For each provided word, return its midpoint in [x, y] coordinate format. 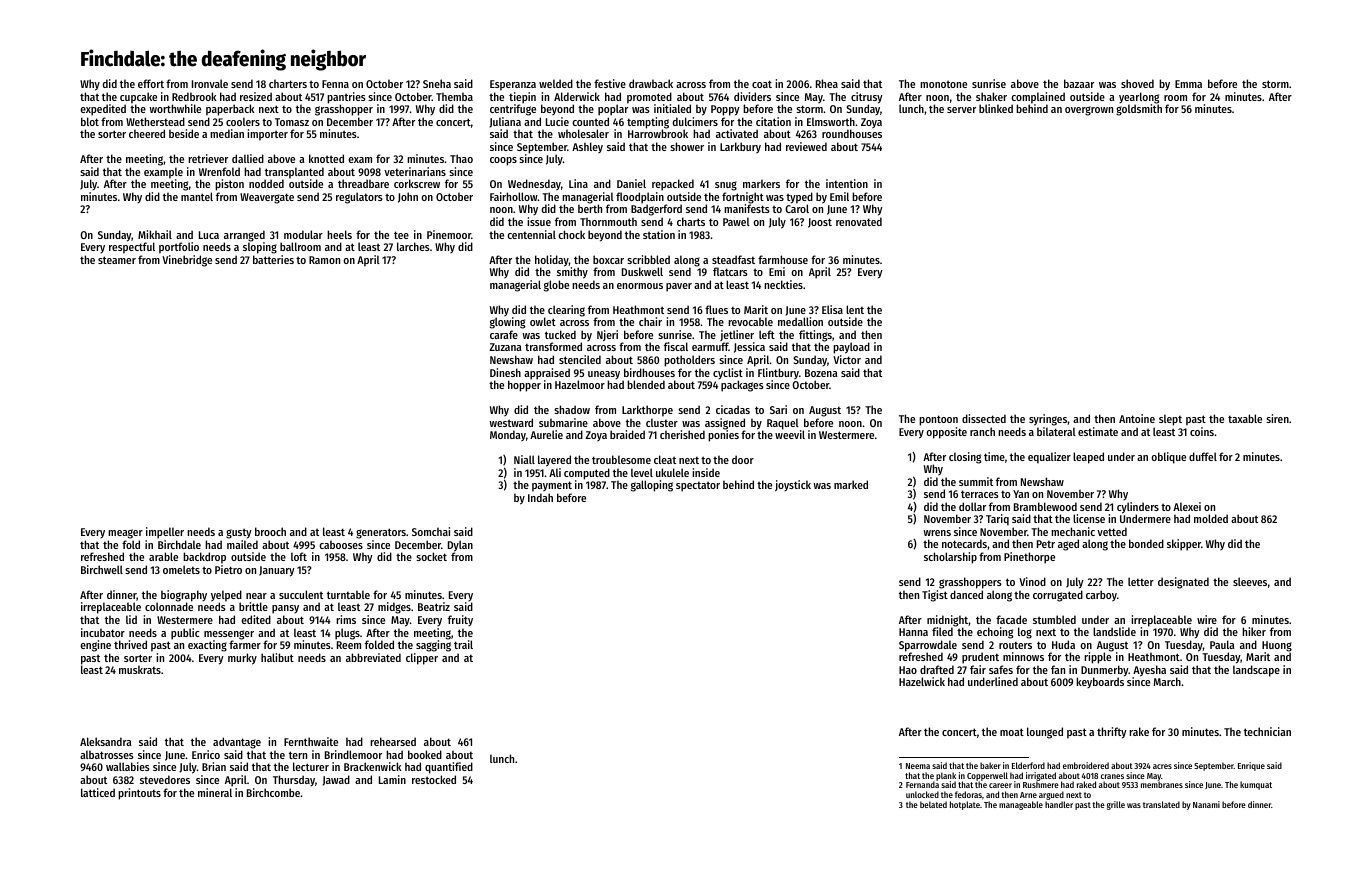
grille [1116, 805]
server [961, 110]
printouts [139, 794]
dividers [752, 96]
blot [90, 121]
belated [933, 804]
